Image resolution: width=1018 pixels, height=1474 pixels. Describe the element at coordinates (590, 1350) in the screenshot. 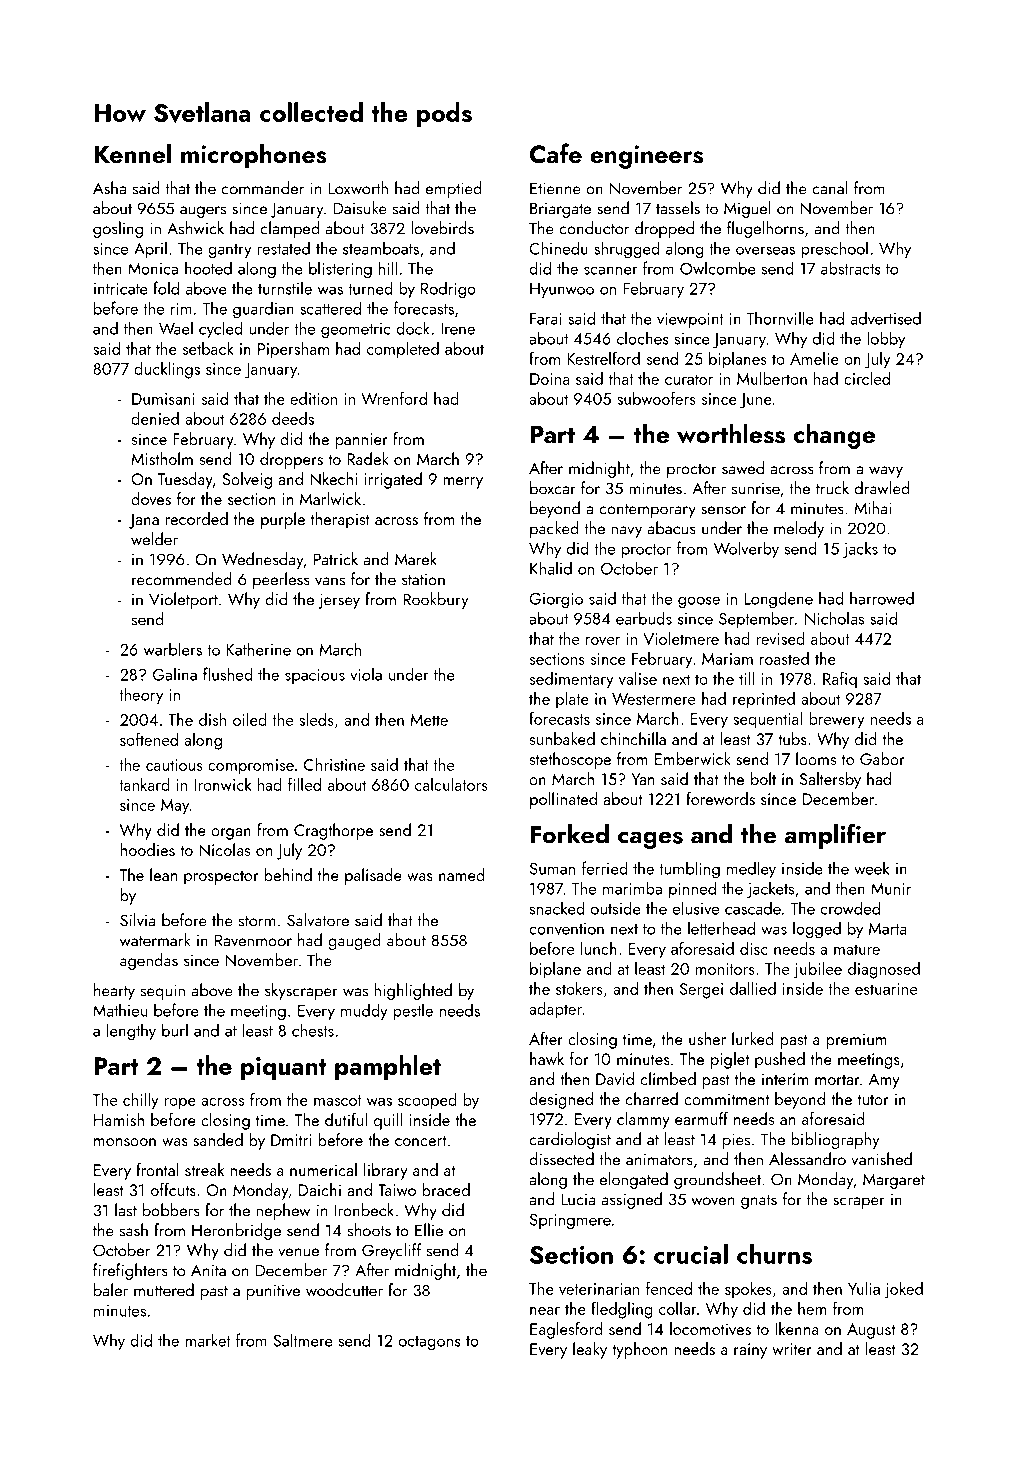

I see `leaky` at that location.
